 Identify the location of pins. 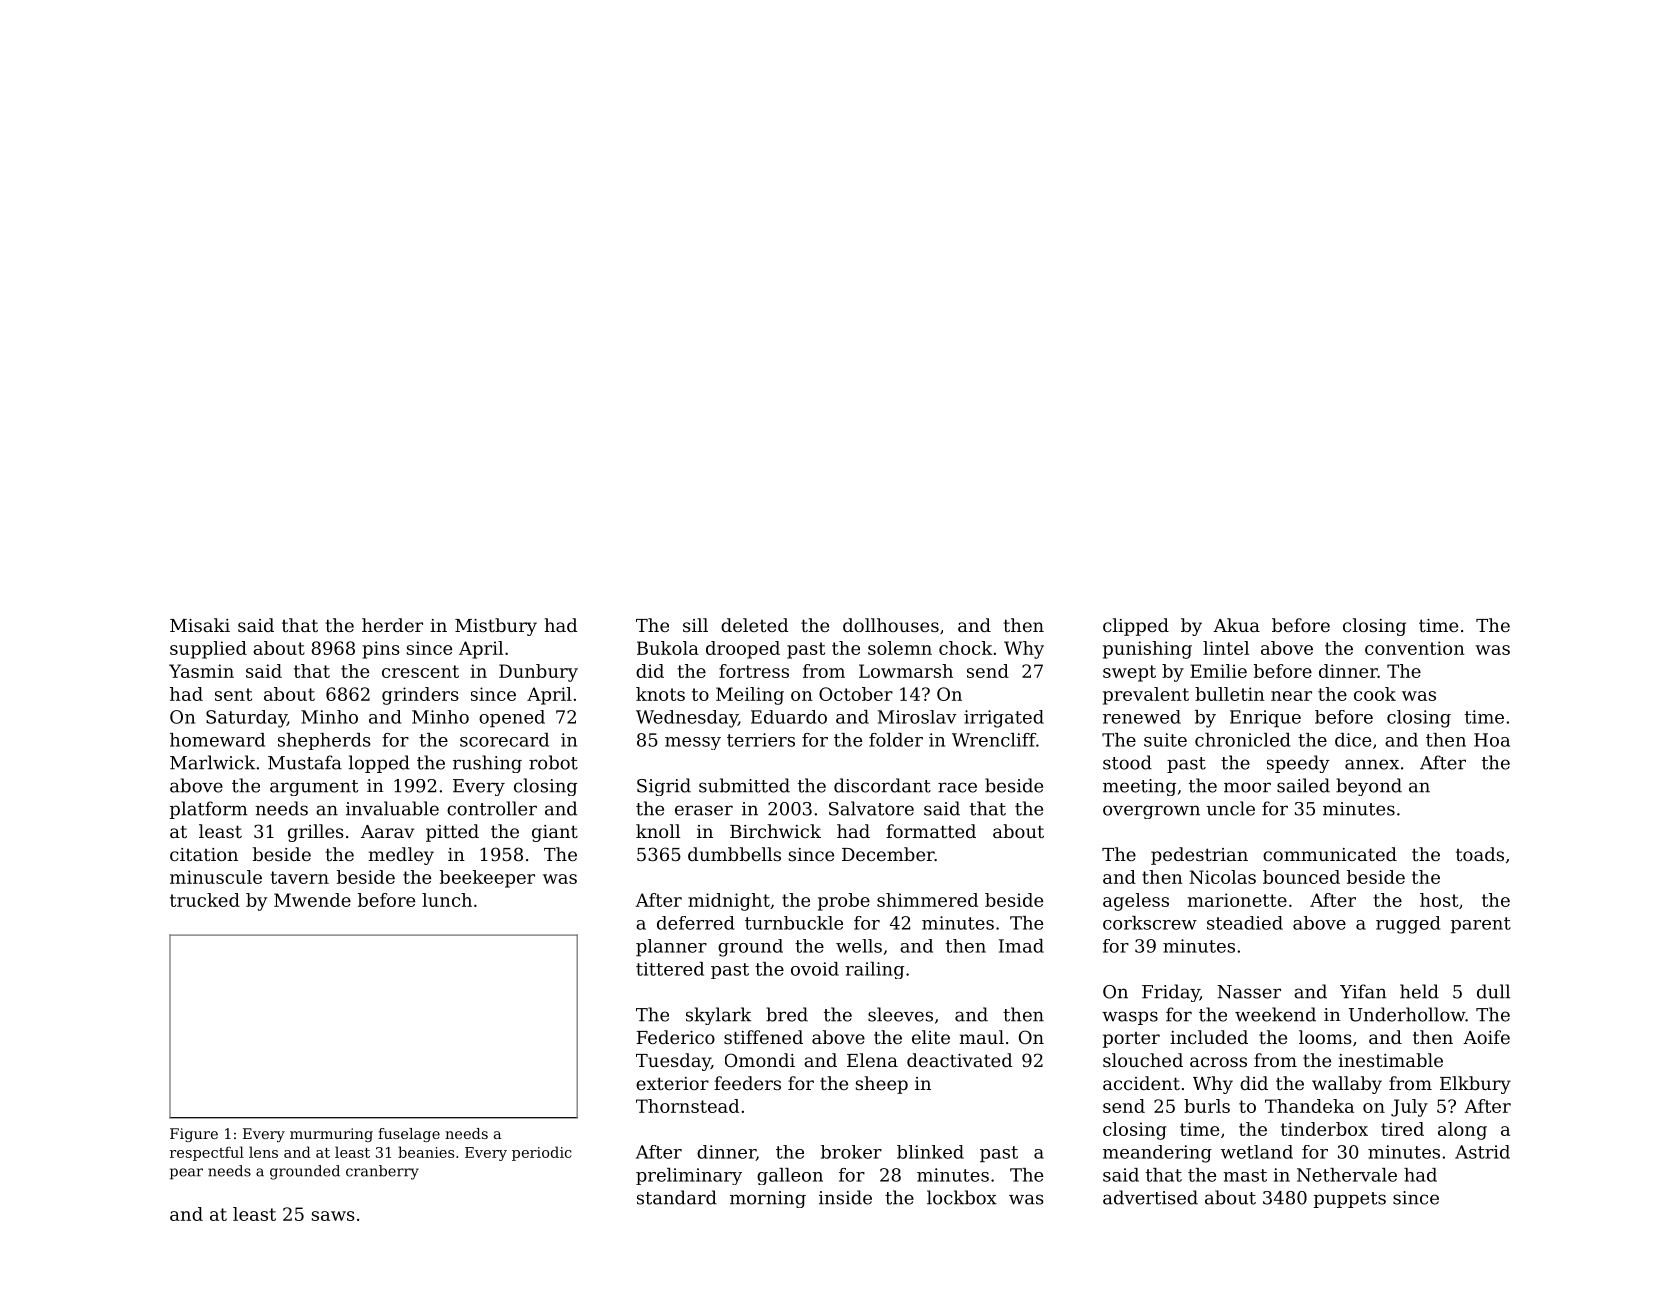
(381, 650).
